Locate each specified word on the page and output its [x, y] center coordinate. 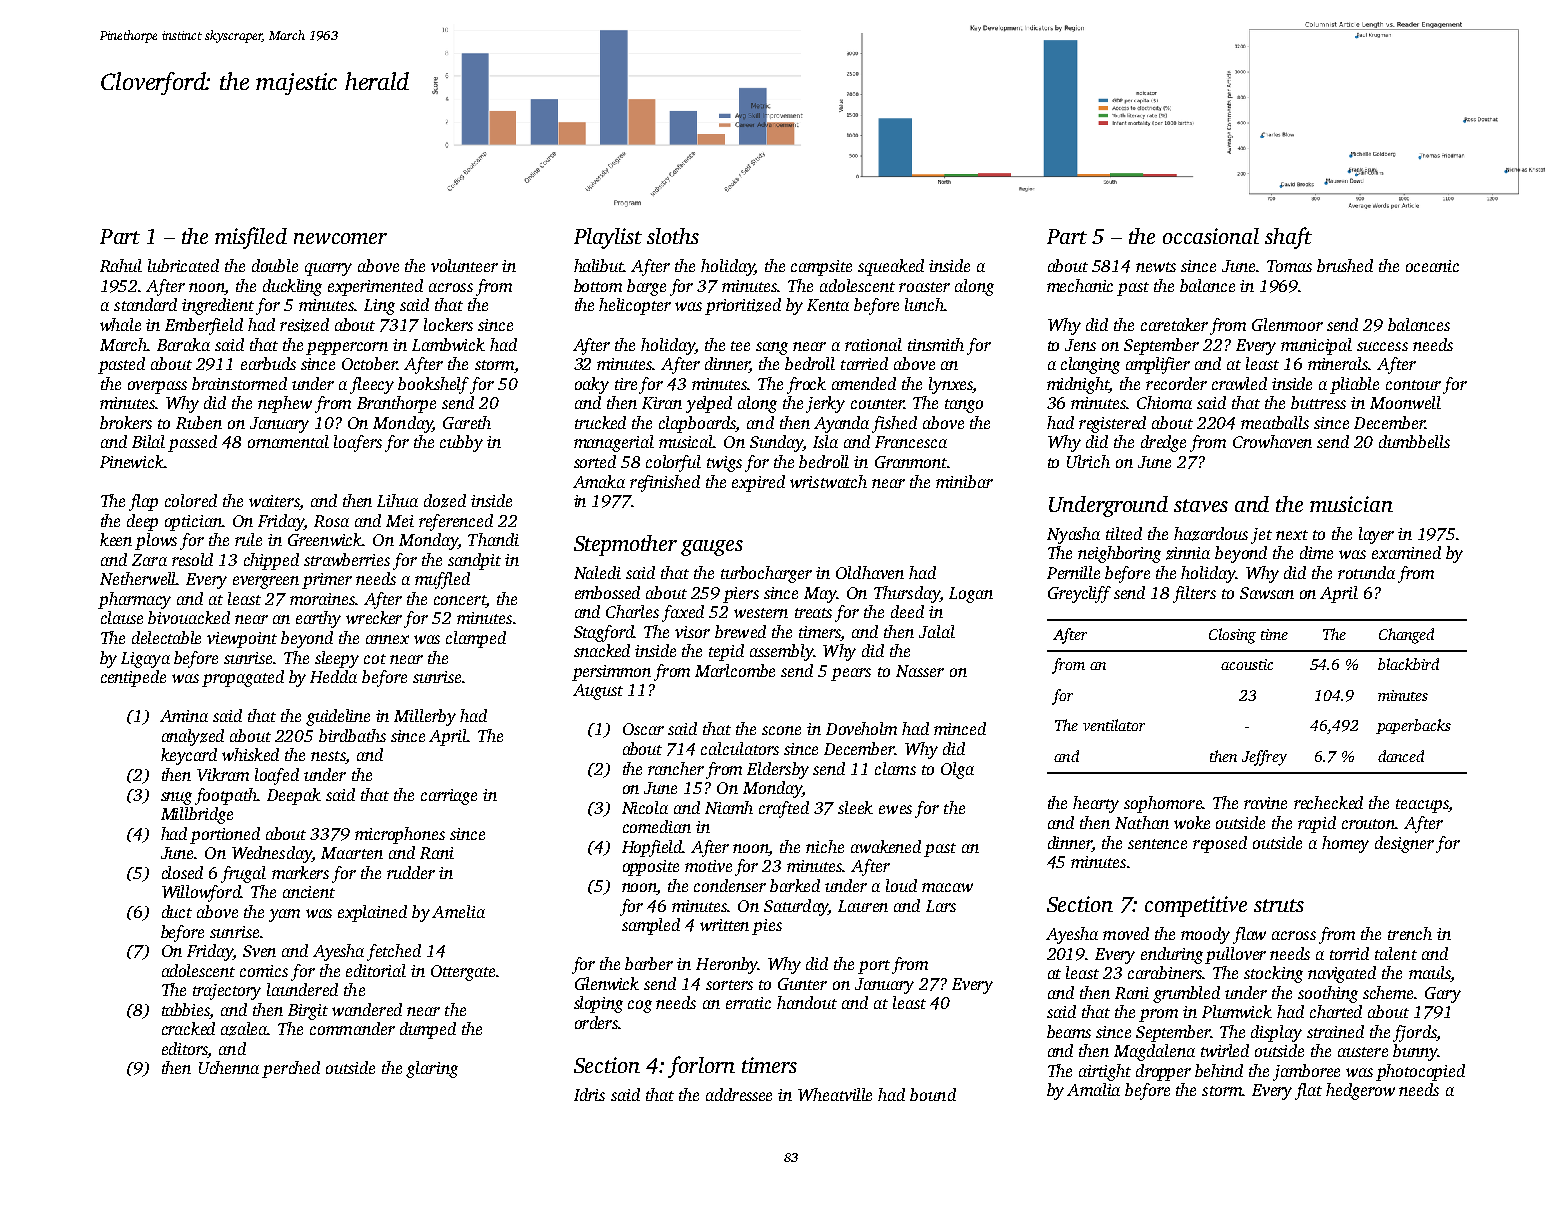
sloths [673, 236]
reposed [1220, 844]
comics [264, 971]
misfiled [251, 238]
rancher [676, 768]
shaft [1288, 238]
